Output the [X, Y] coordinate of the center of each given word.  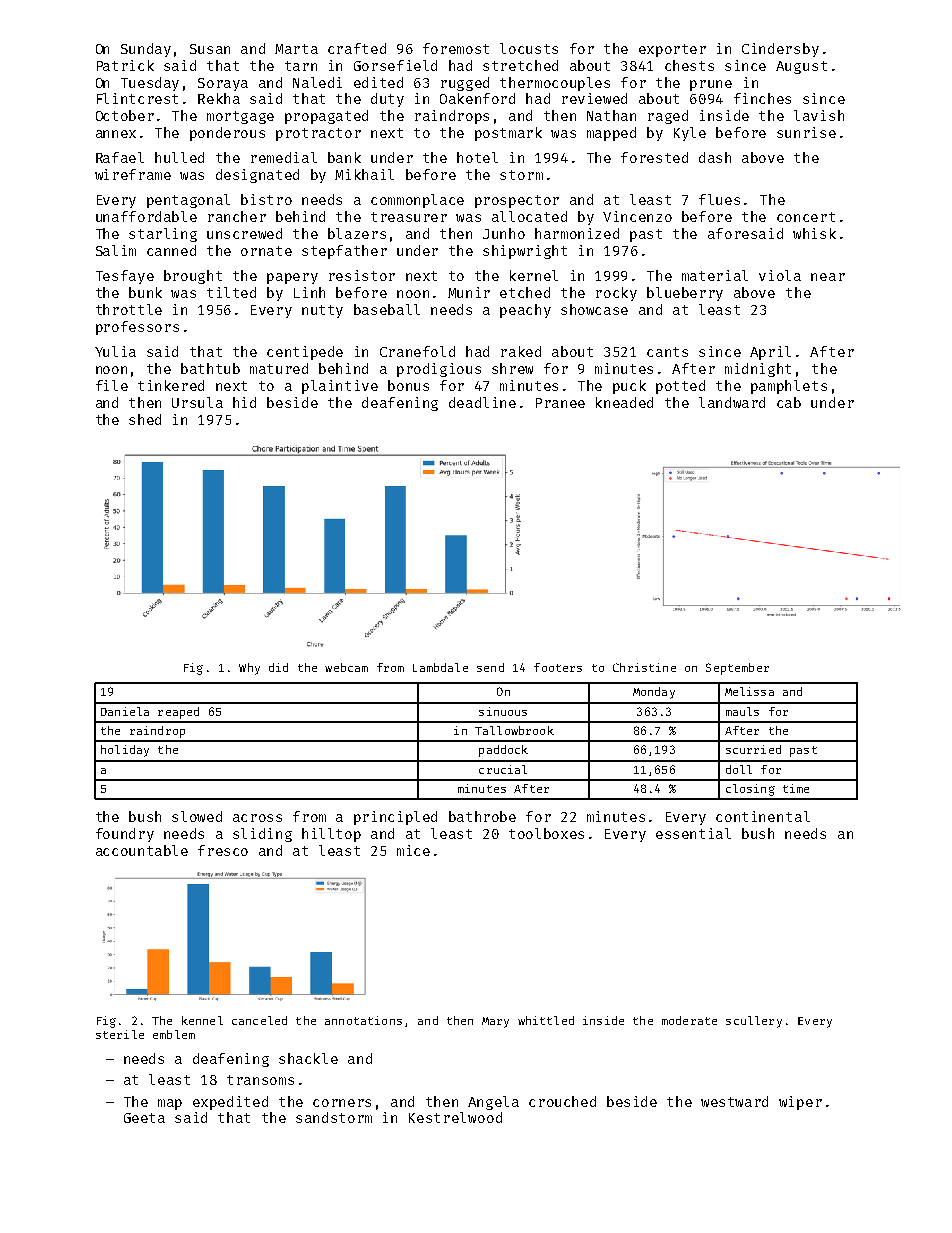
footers [558, 667]
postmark [508, 134]
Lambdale [440, 667]
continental [763, 816]
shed [145, 419]
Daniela [125, 711]
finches [762, 98]
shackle [308, 1058]
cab [789, 402]
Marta [296, 49]
